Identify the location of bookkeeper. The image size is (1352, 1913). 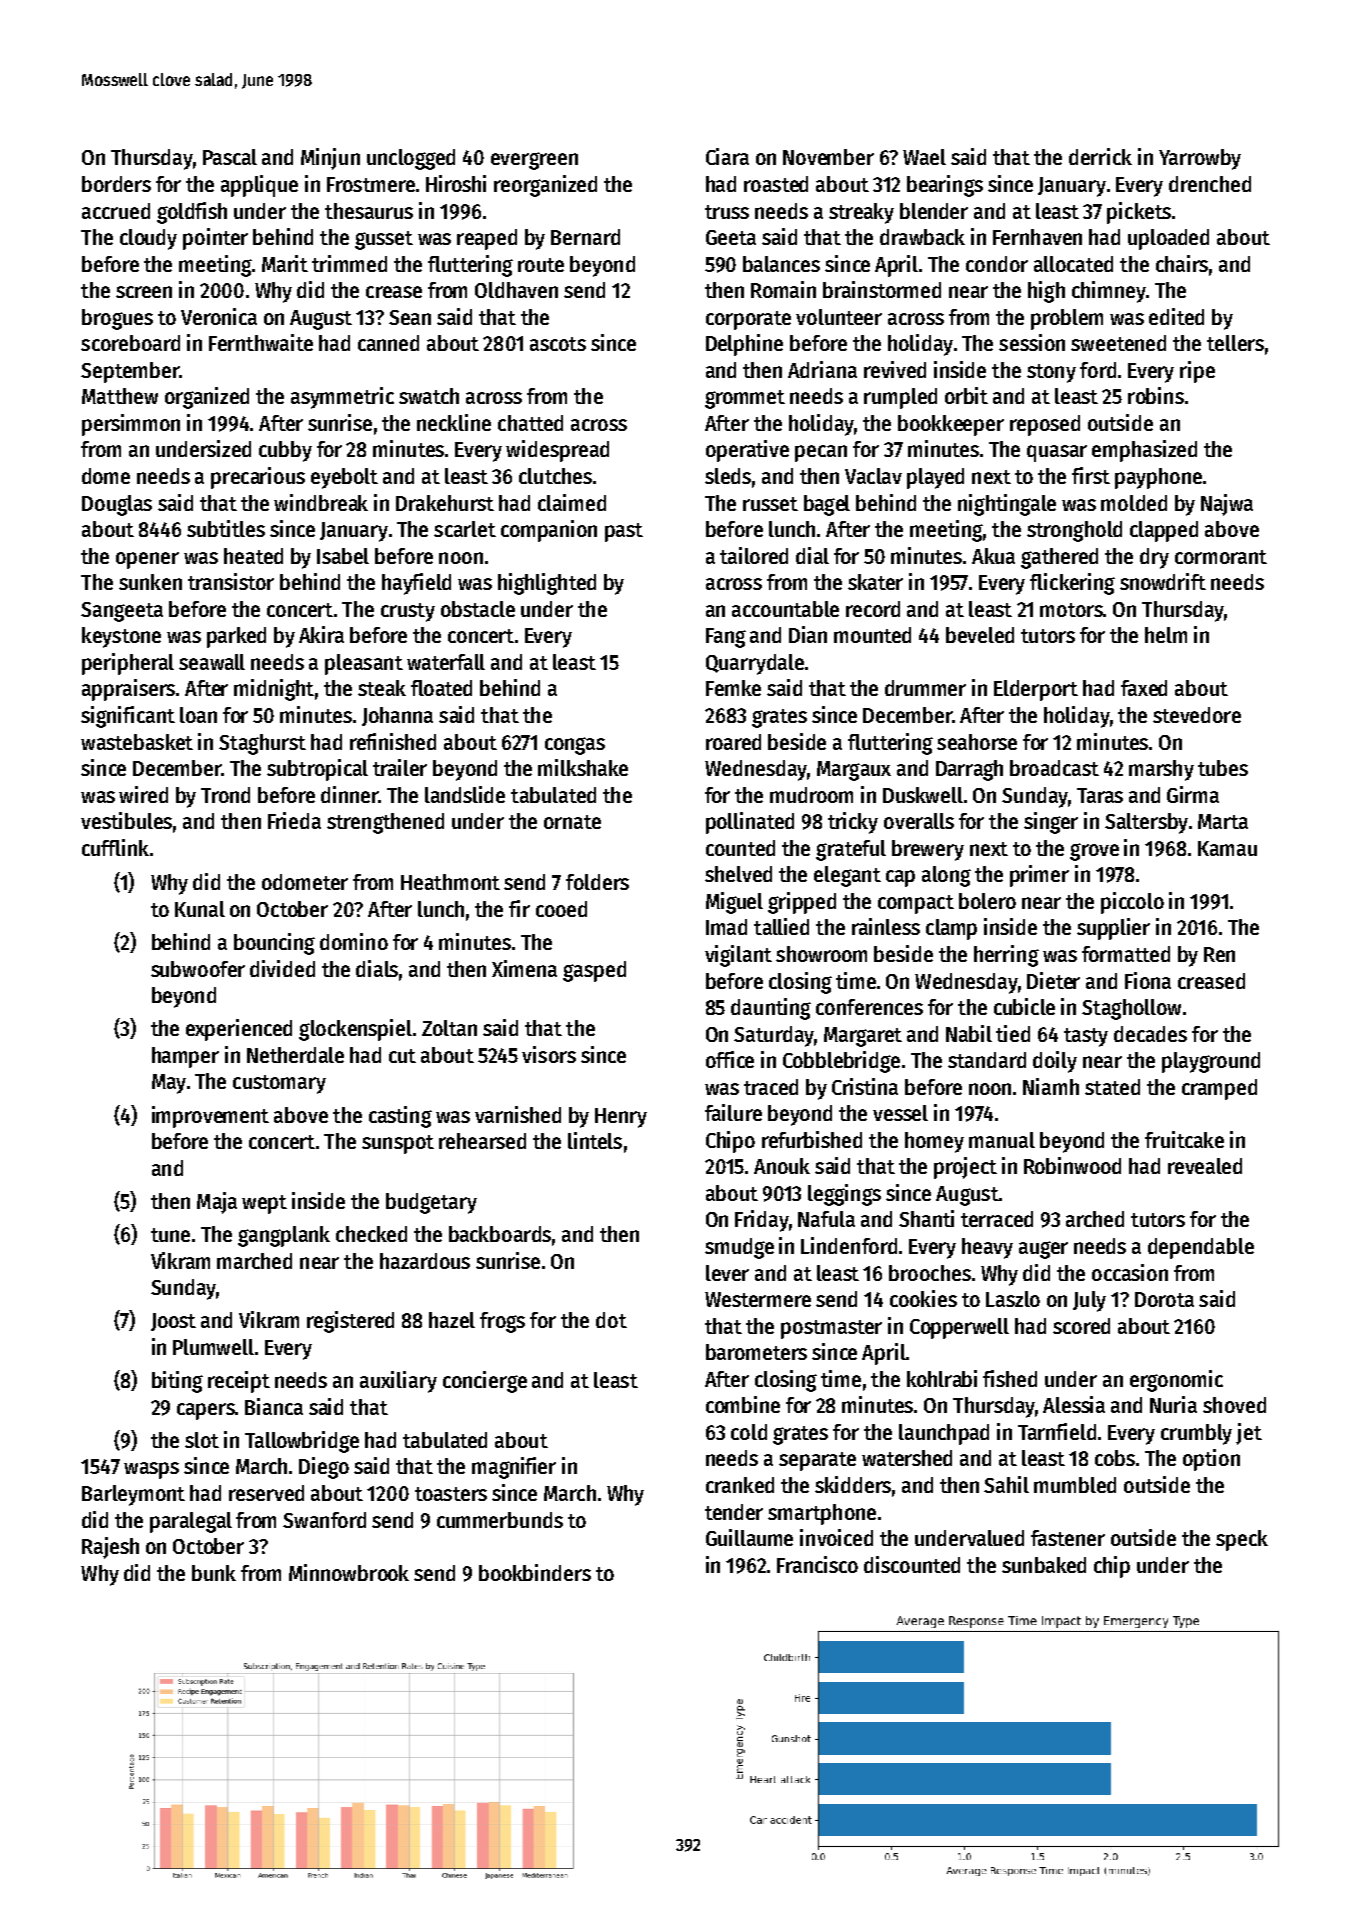
(951, 425).
